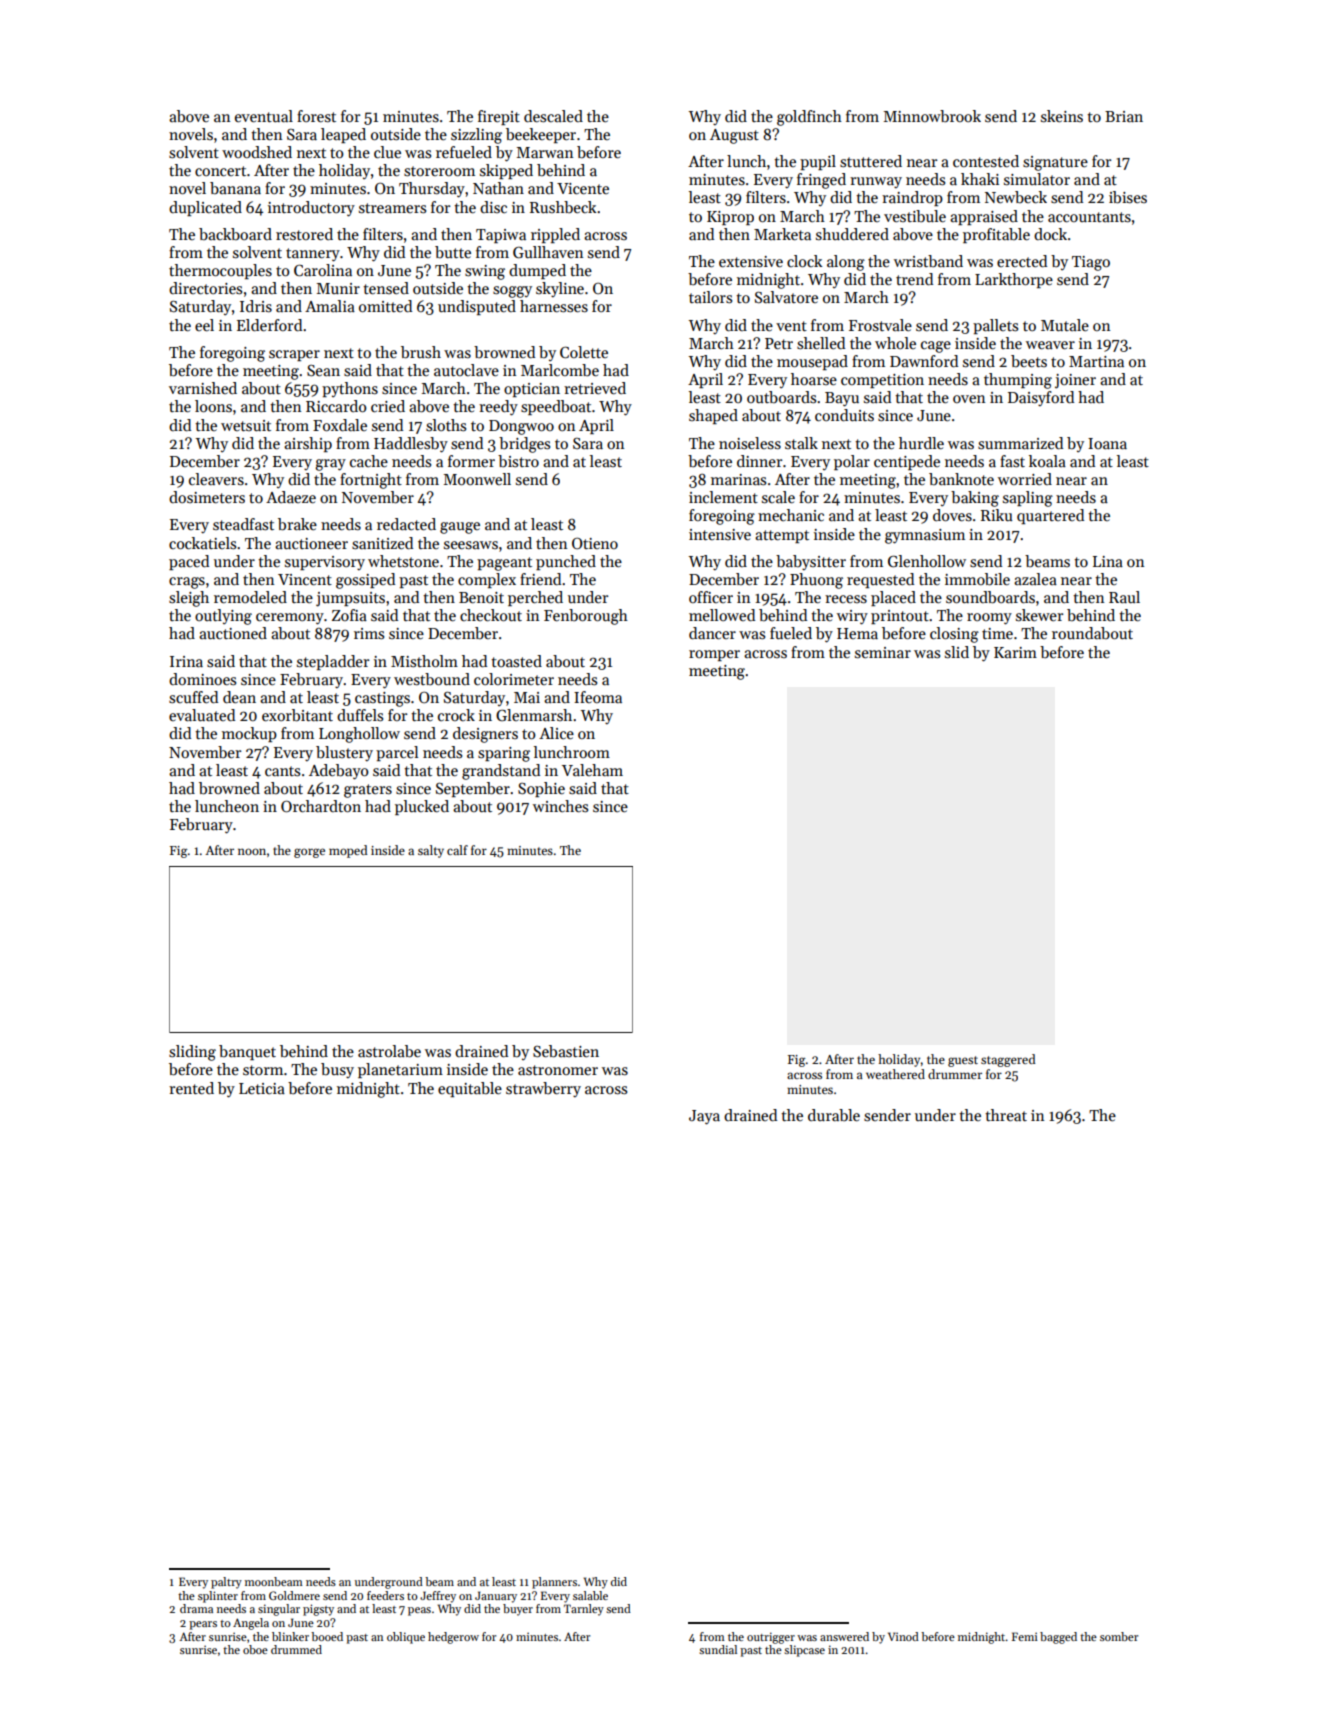 Image resolution: width=1322 pixels, height=1711 pixels. I want to click on extensive, so click(751, 261).
